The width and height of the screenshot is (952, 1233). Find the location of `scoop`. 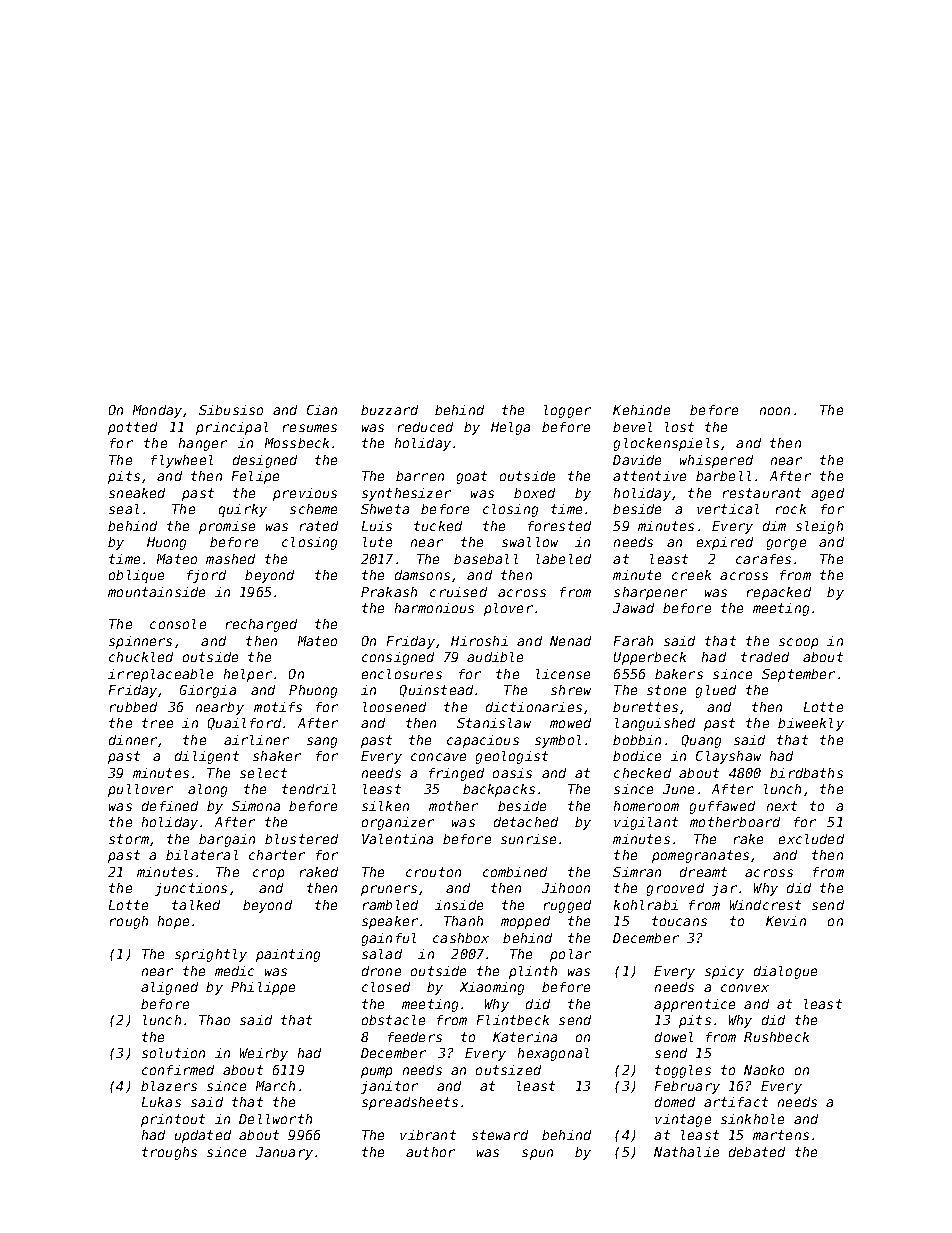

scoop is located at coordinates (798, 643).
